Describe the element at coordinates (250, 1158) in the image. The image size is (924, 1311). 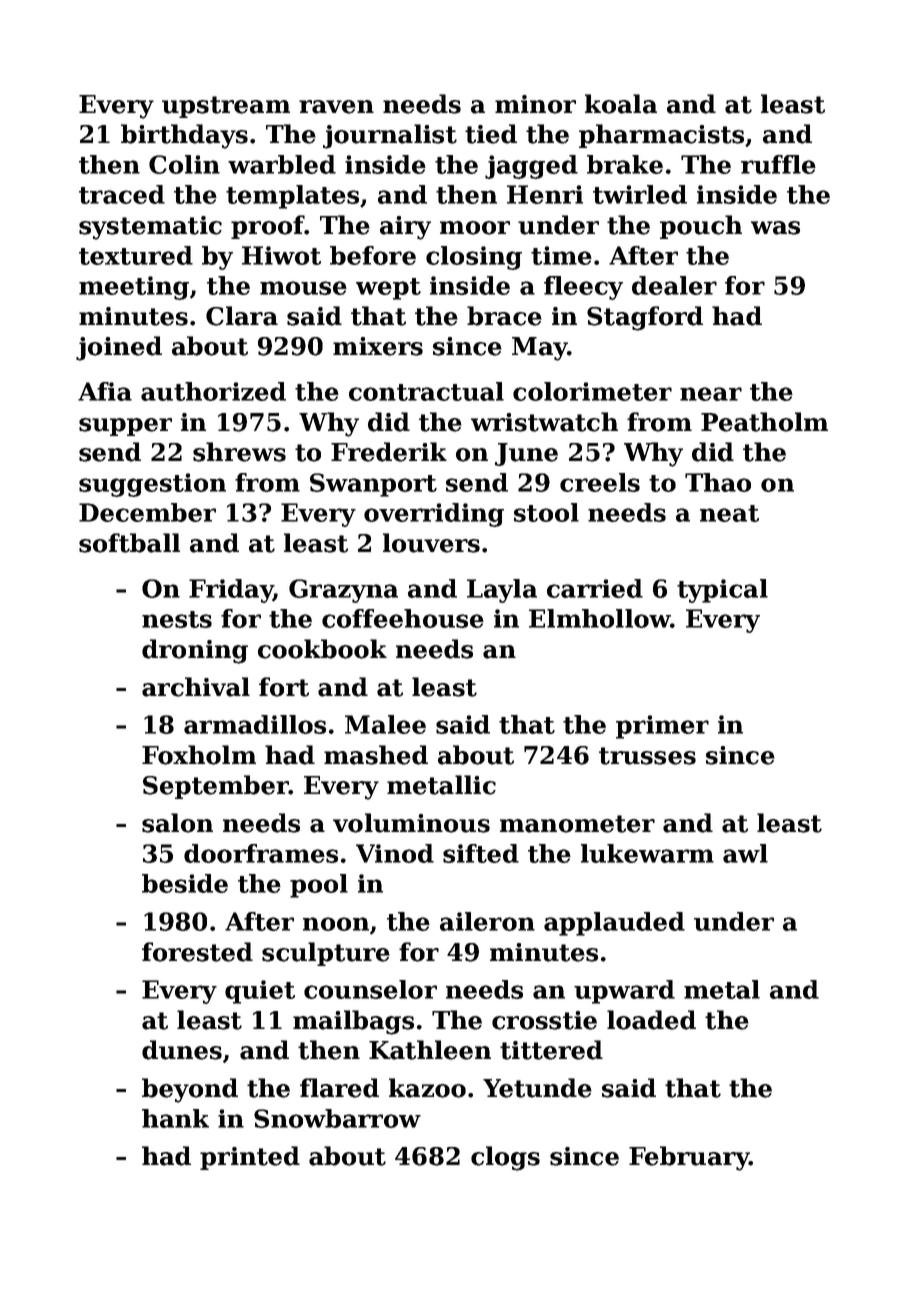
I see `printed` at that location.
